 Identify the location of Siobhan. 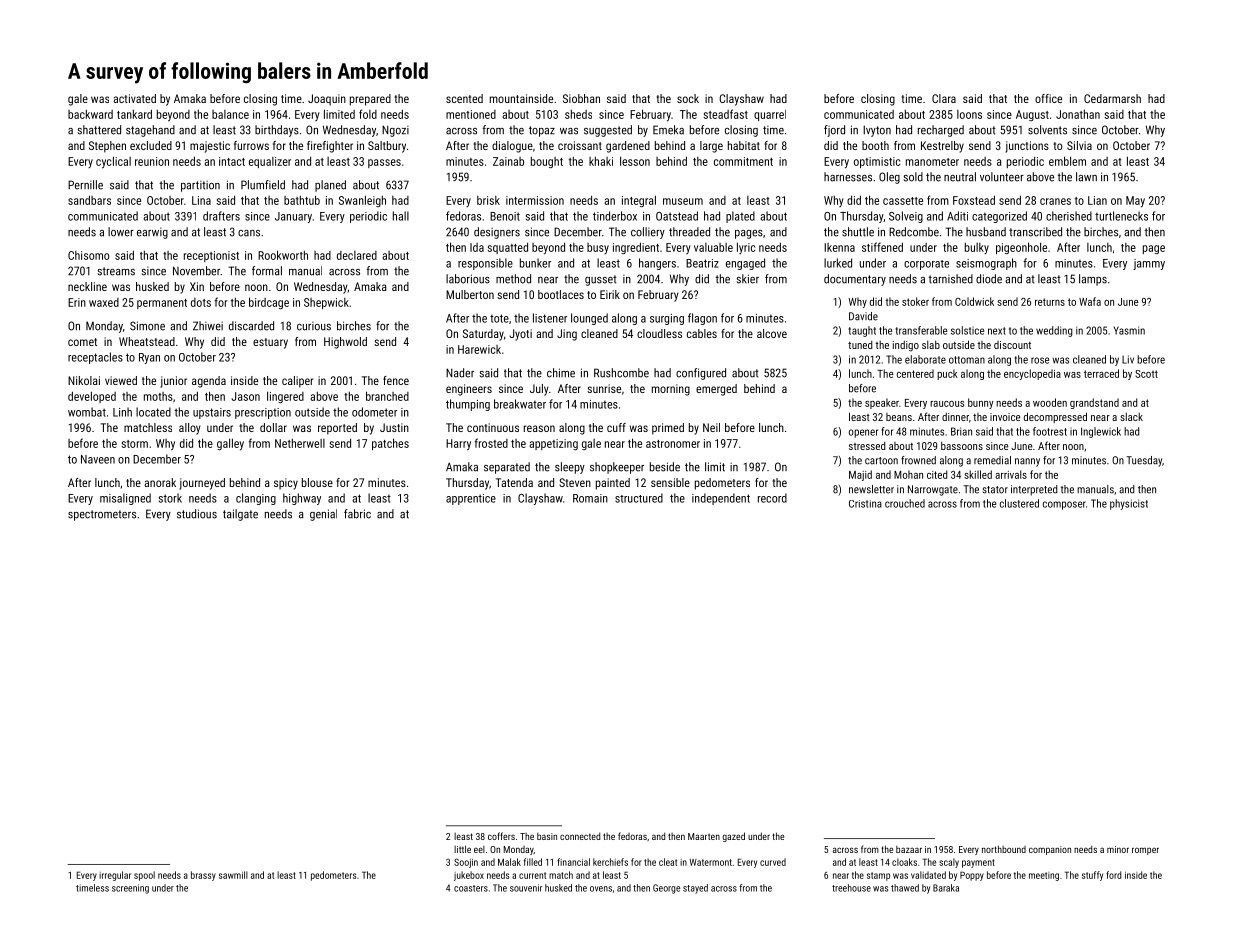
(581, 98).
